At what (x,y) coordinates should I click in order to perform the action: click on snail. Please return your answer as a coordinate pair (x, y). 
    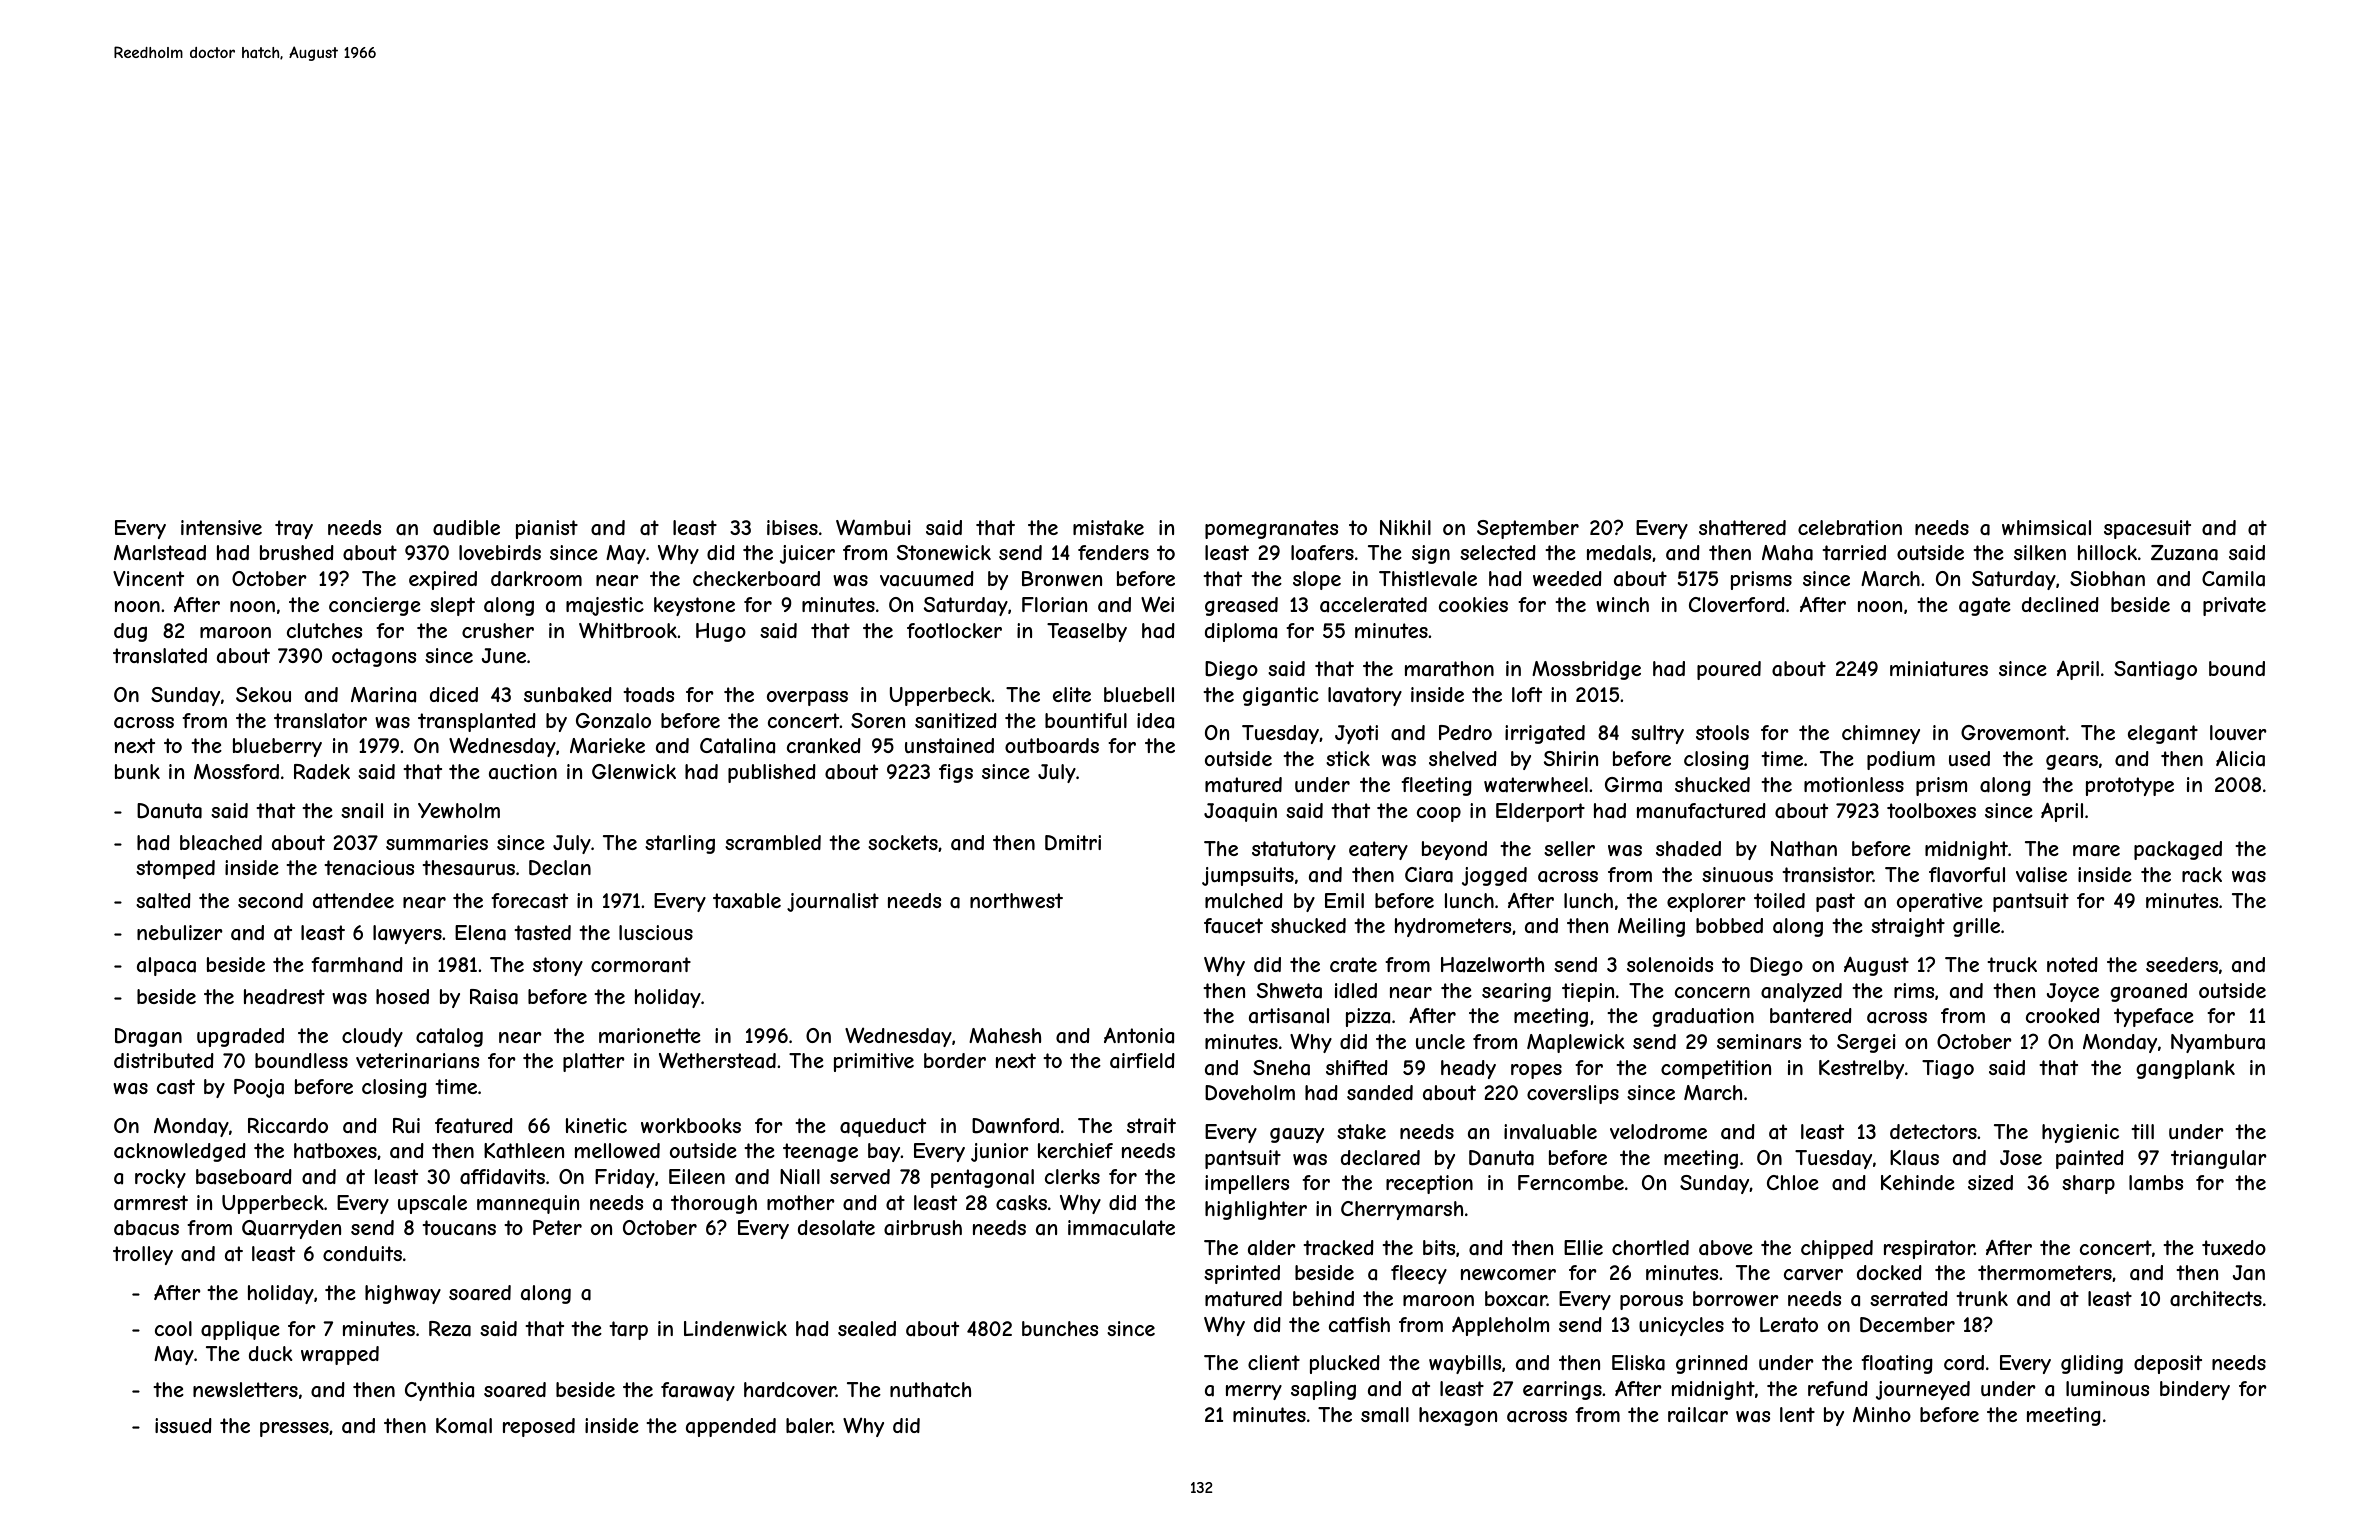
    Looking at the image, I should click on (362, 811).
